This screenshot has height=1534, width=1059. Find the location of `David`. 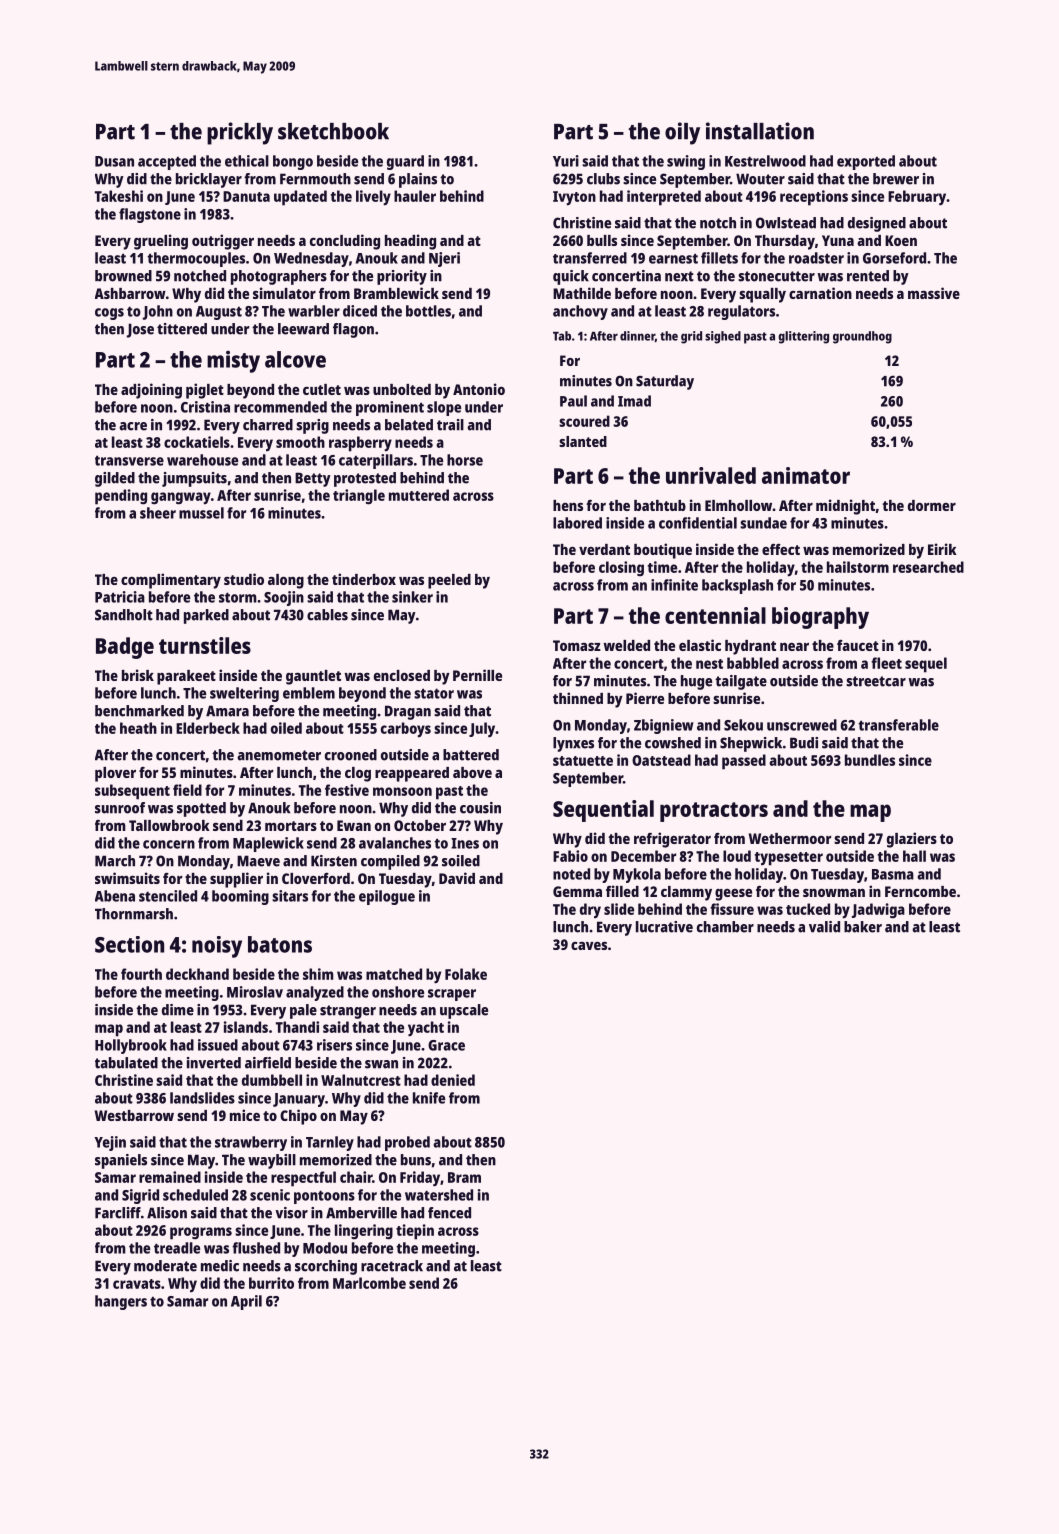

David is located at coordinates (457, 878).
